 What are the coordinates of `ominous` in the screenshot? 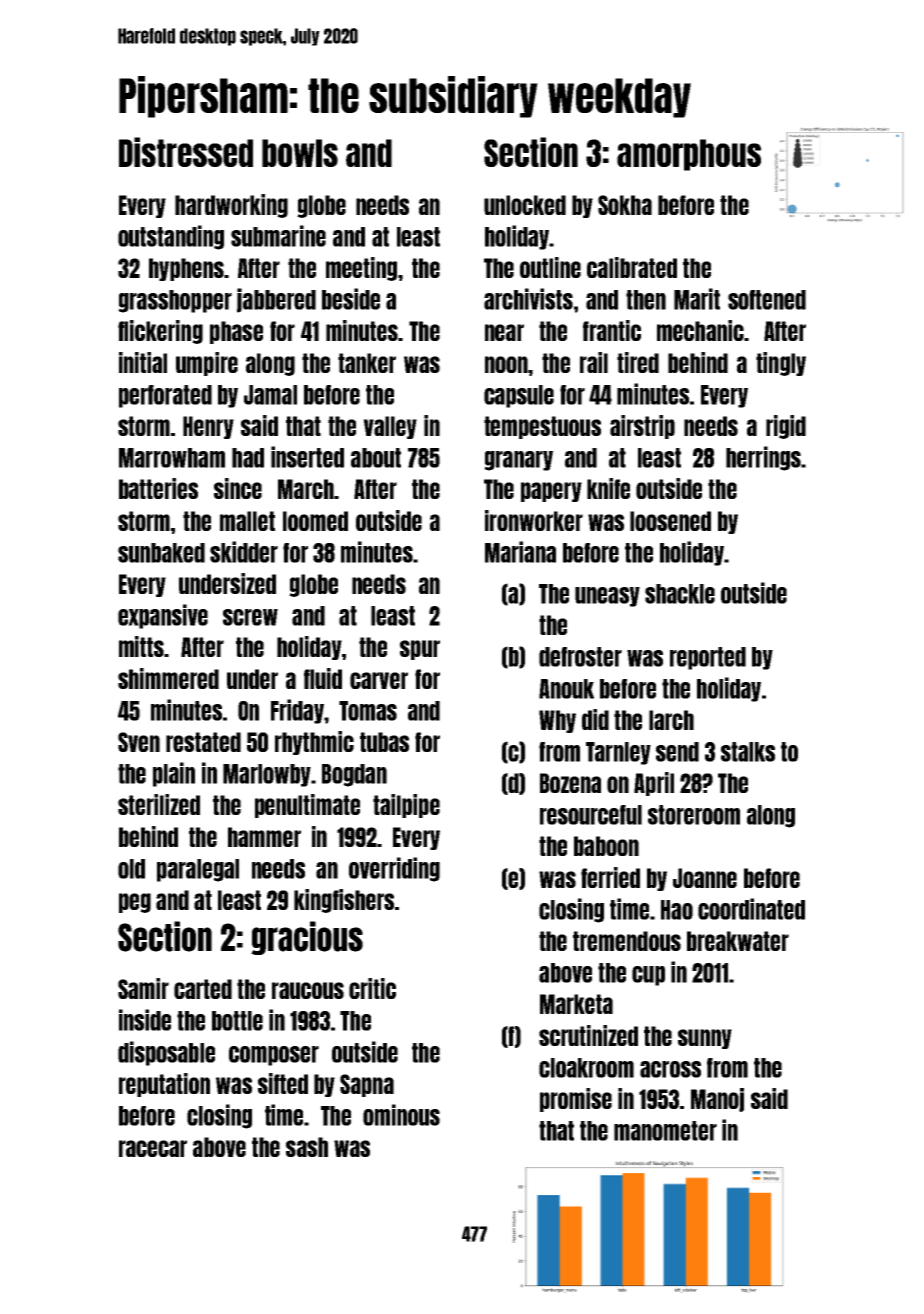 It's located at (401, 1115).
